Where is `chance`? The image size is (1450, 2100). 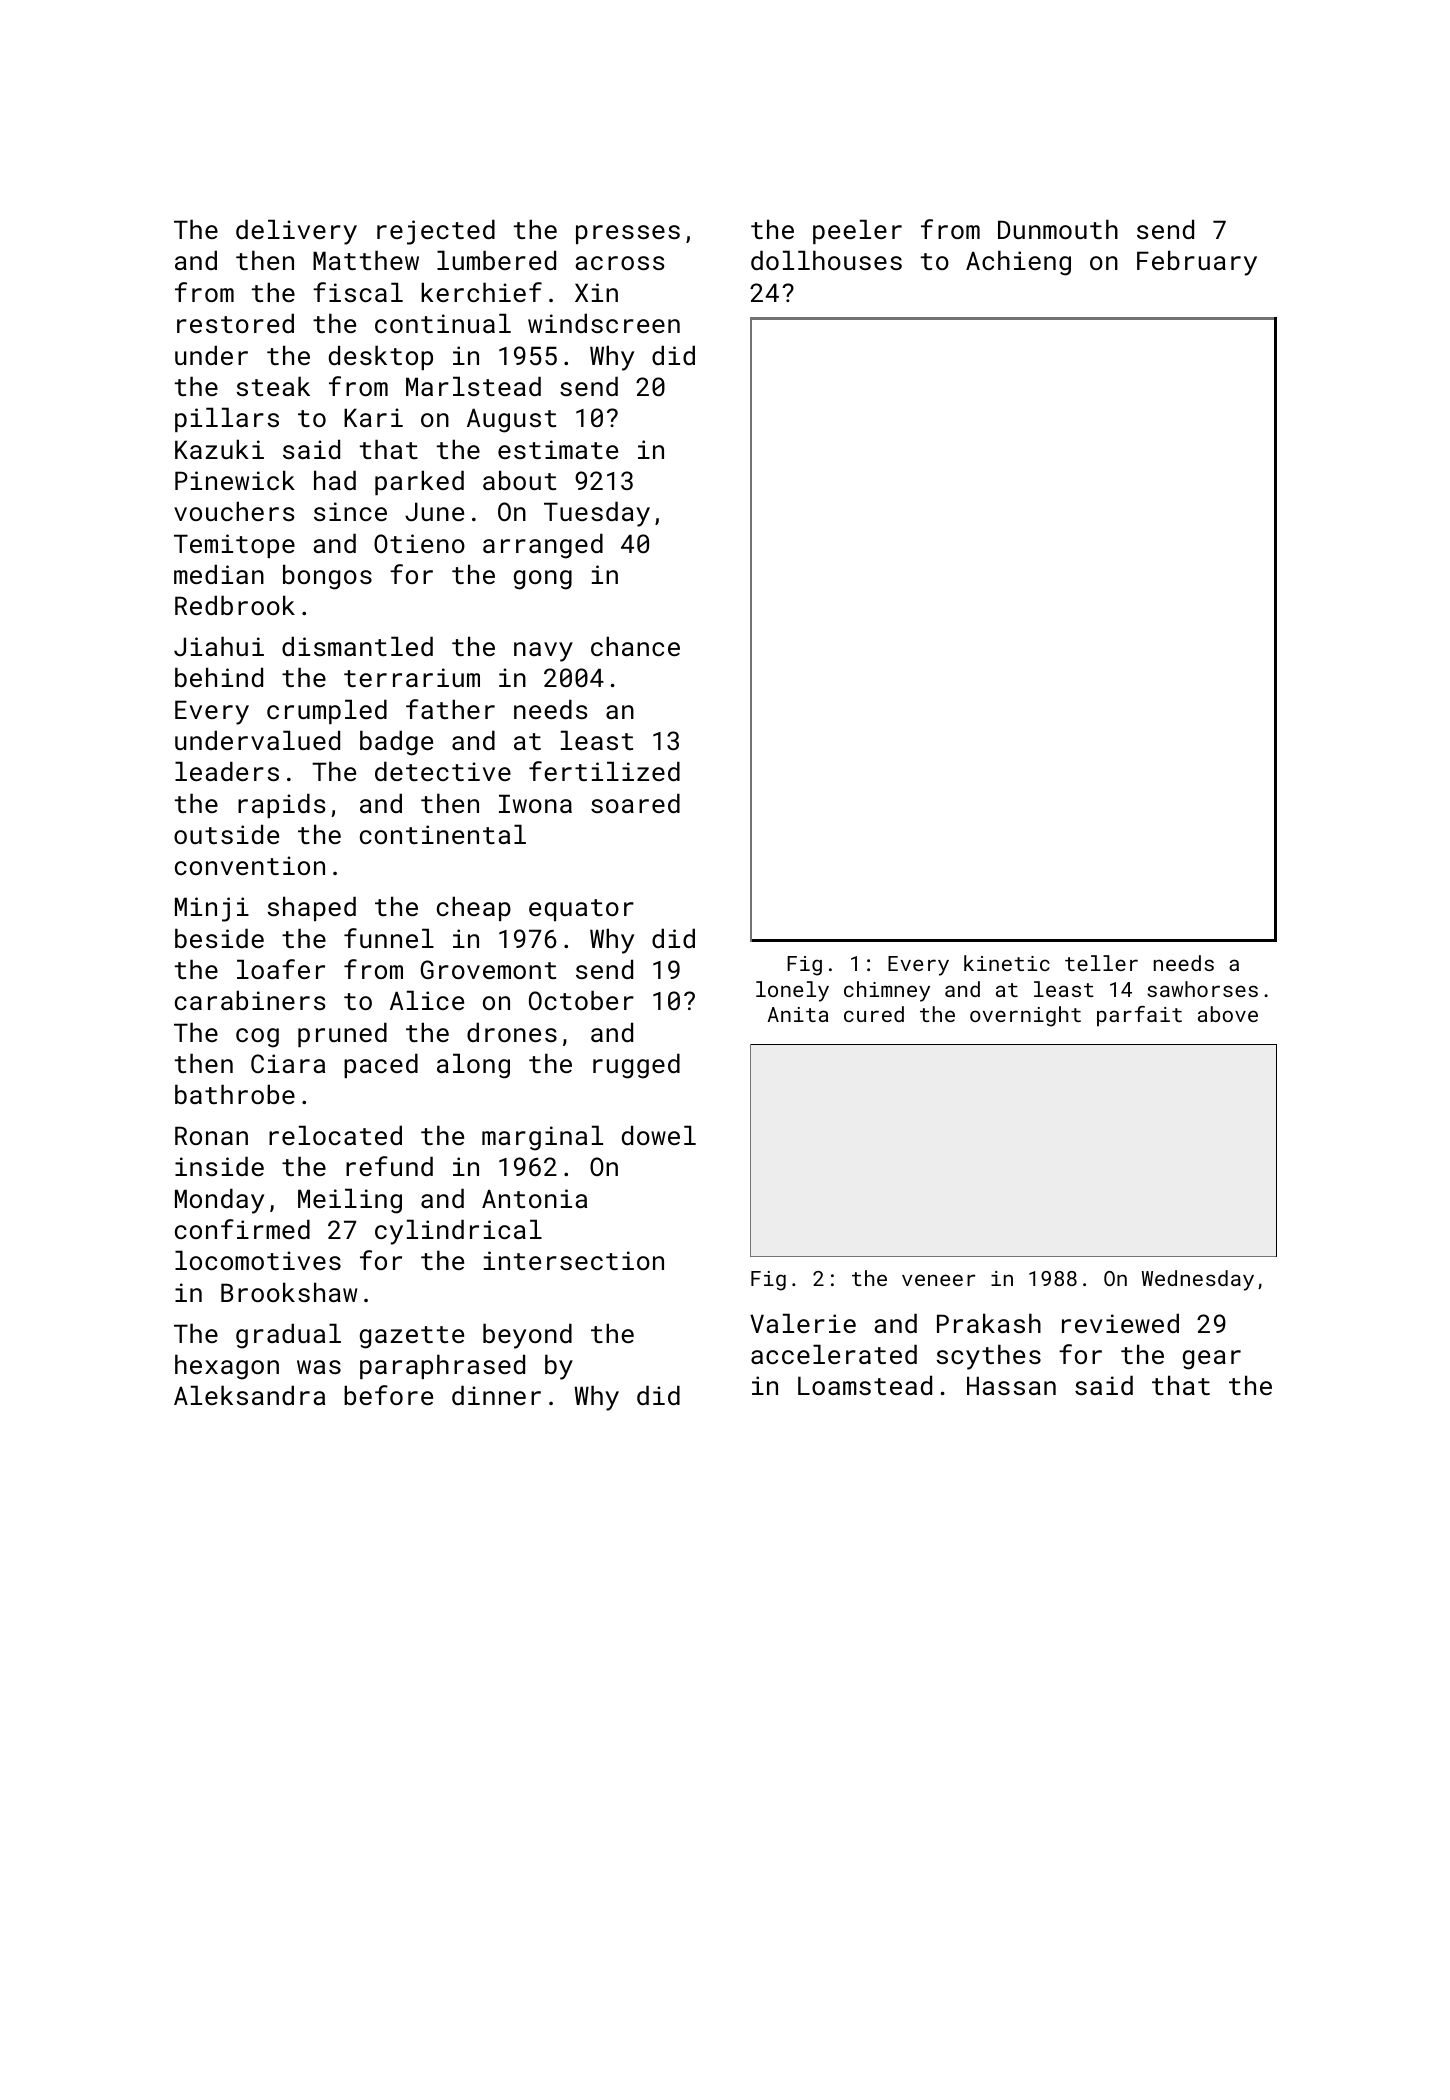 chance is located at coordinates (635, 646).
